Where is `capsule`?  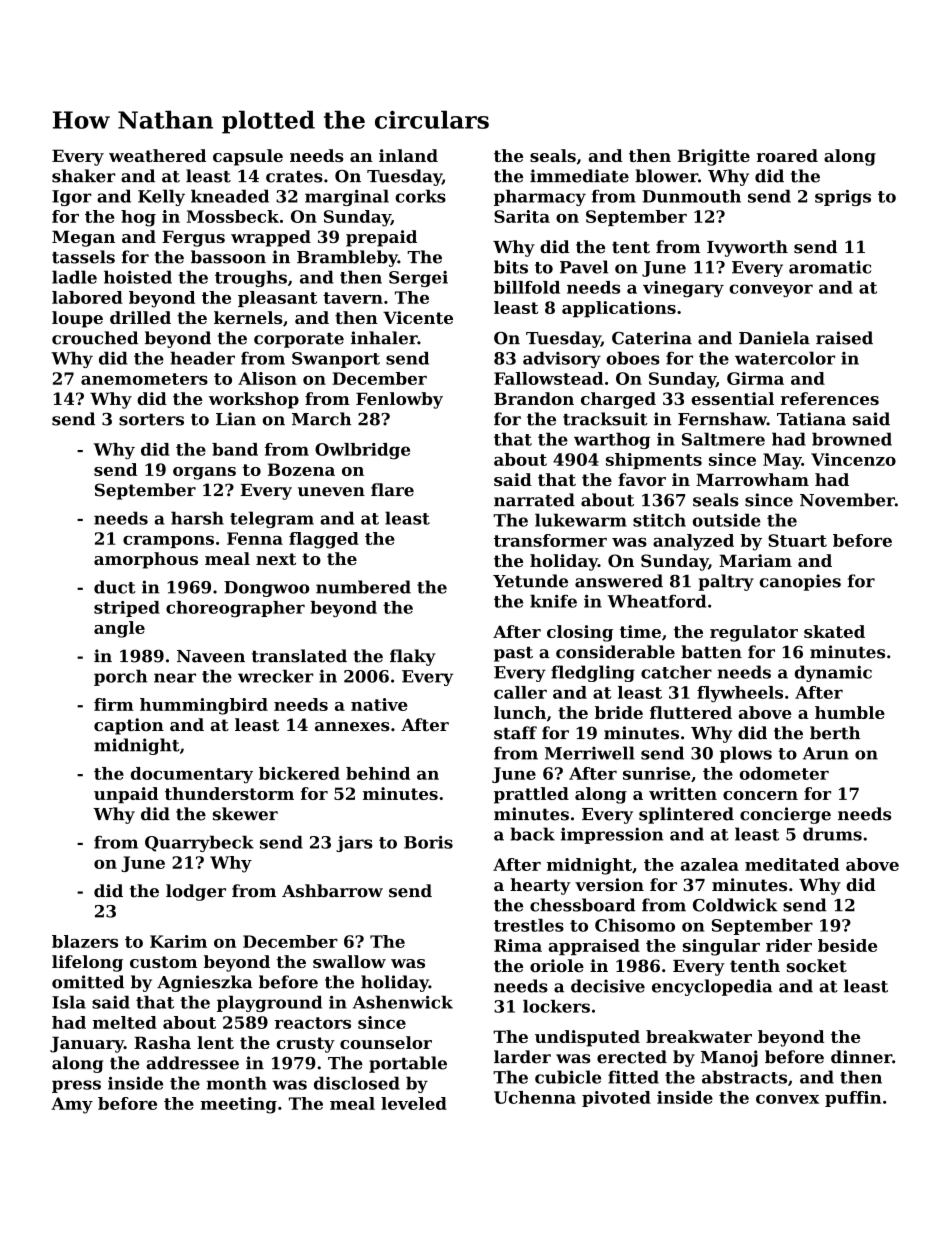 capsule is located at coordinates (248, 157).
